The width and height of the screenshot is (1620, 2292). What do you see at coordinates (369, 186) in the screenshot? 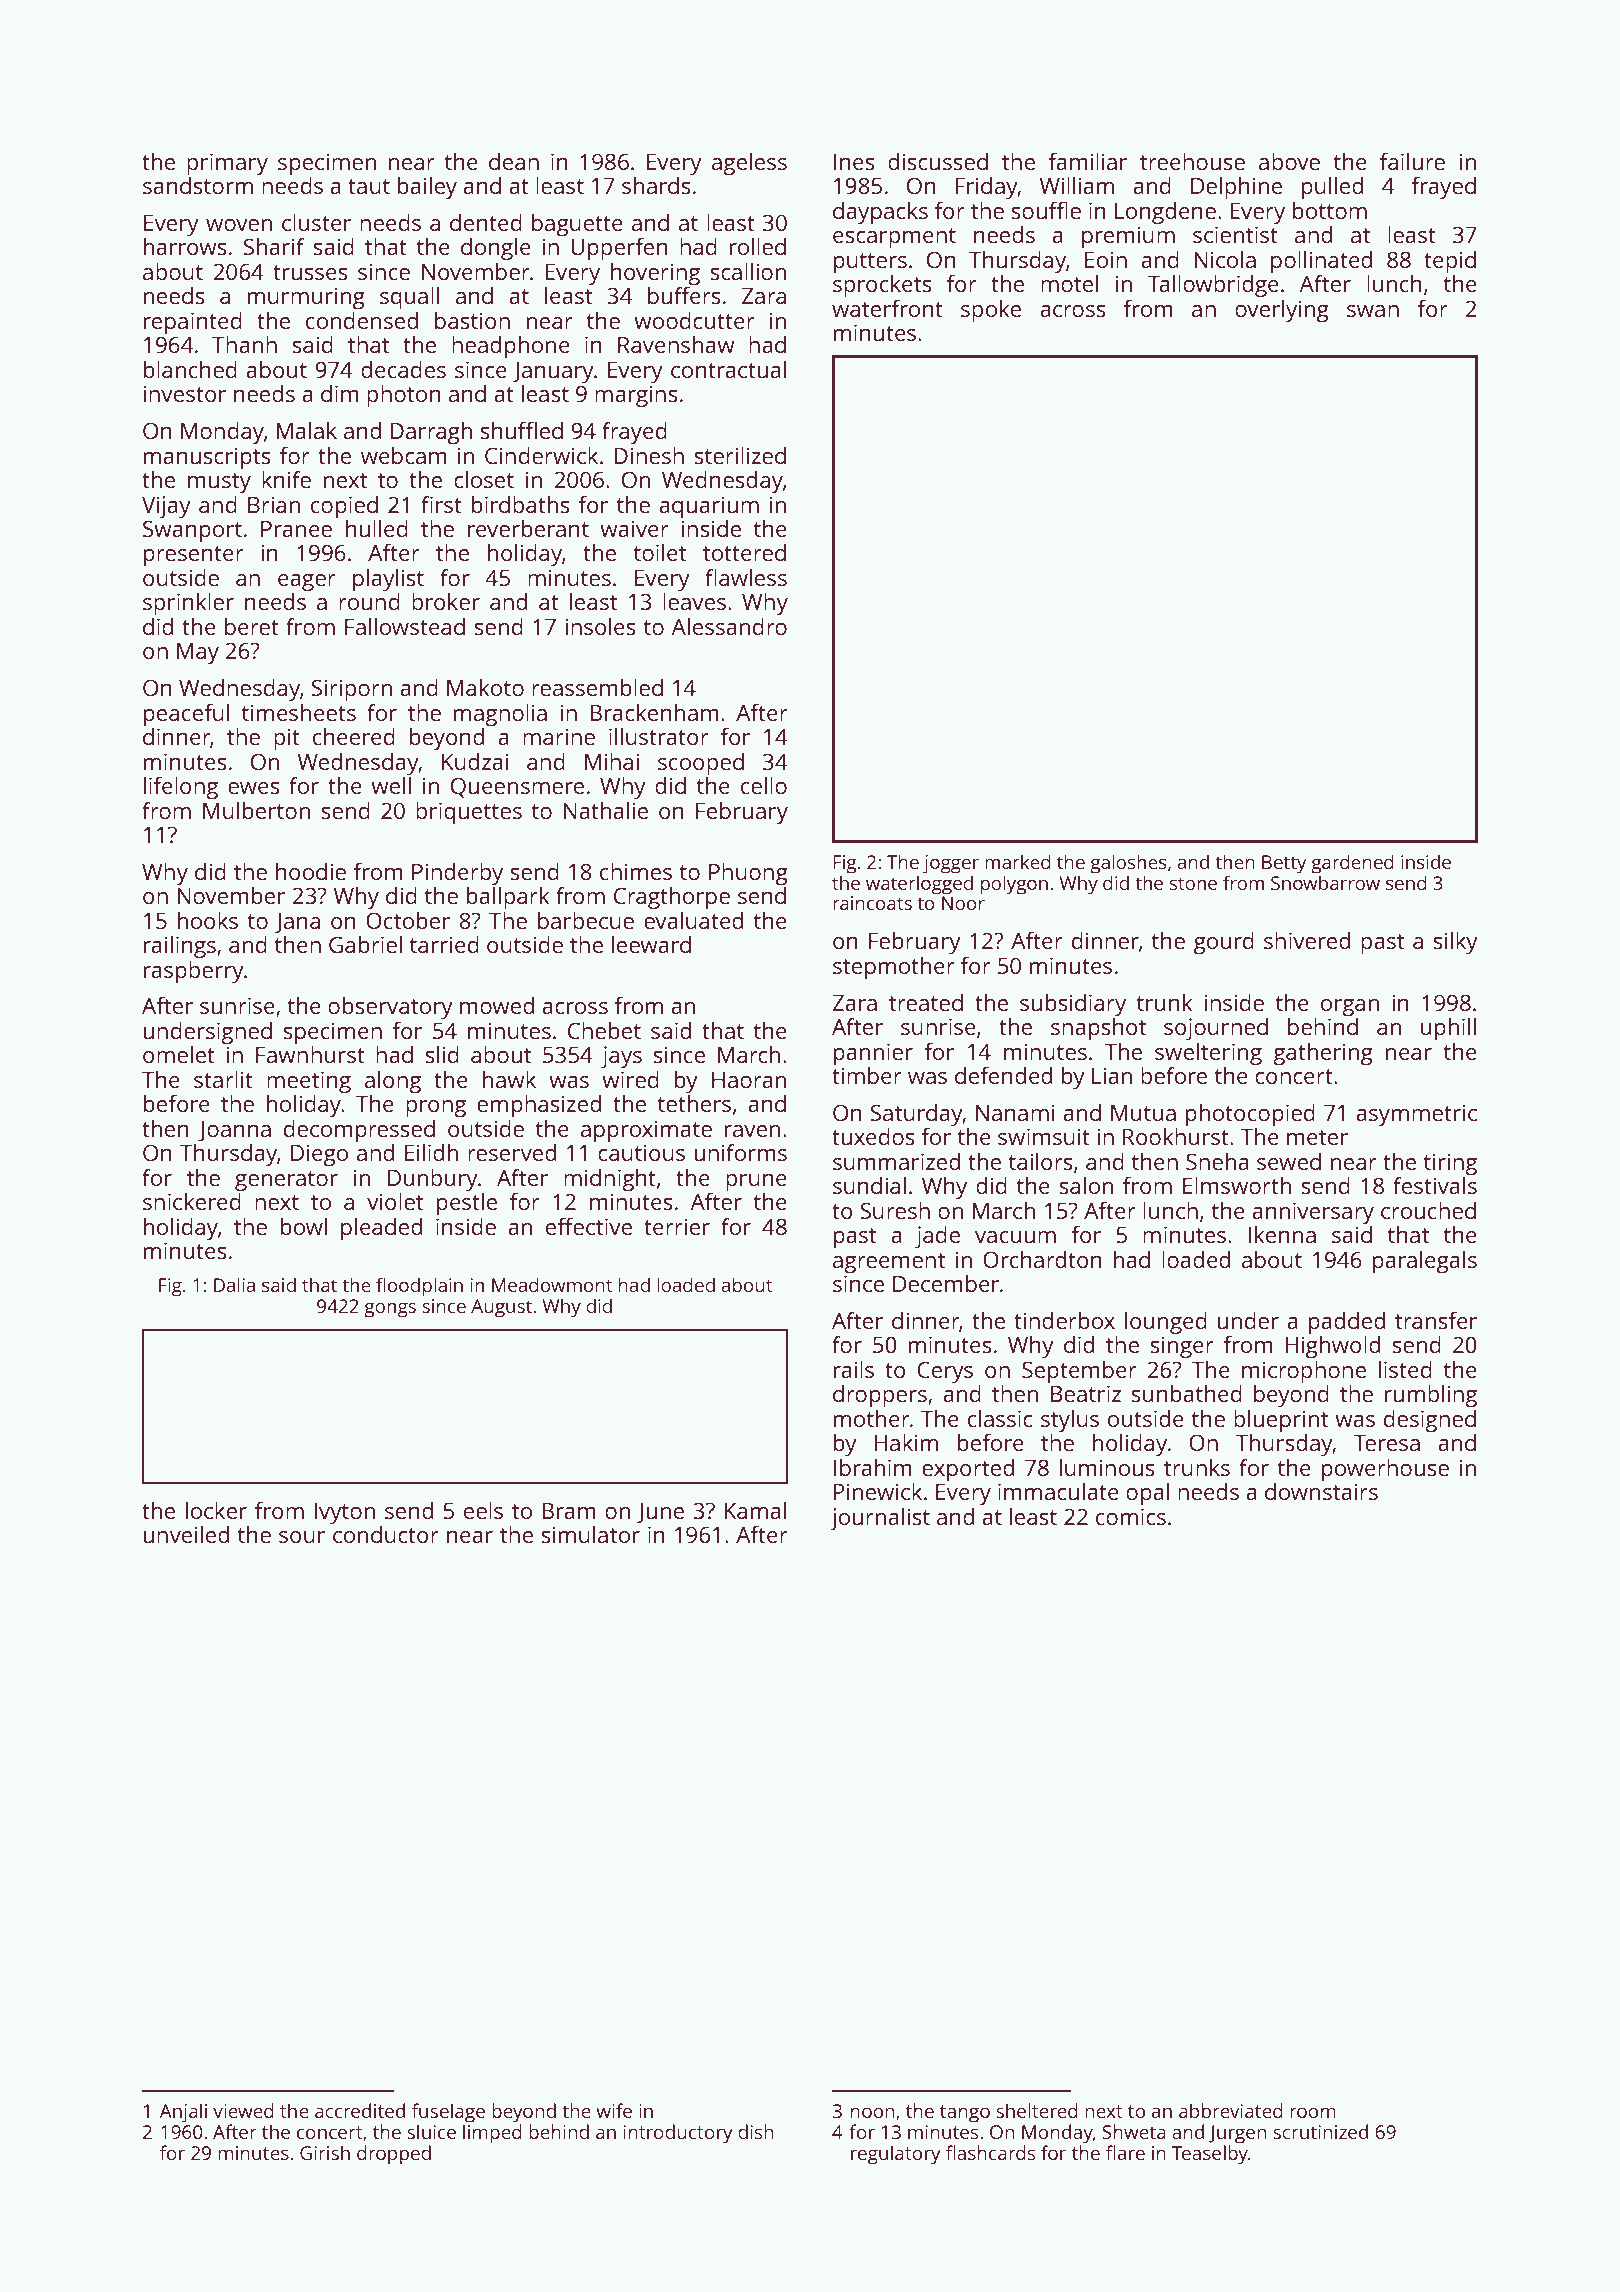
I see `taut` at bounding box center [369, 186].
